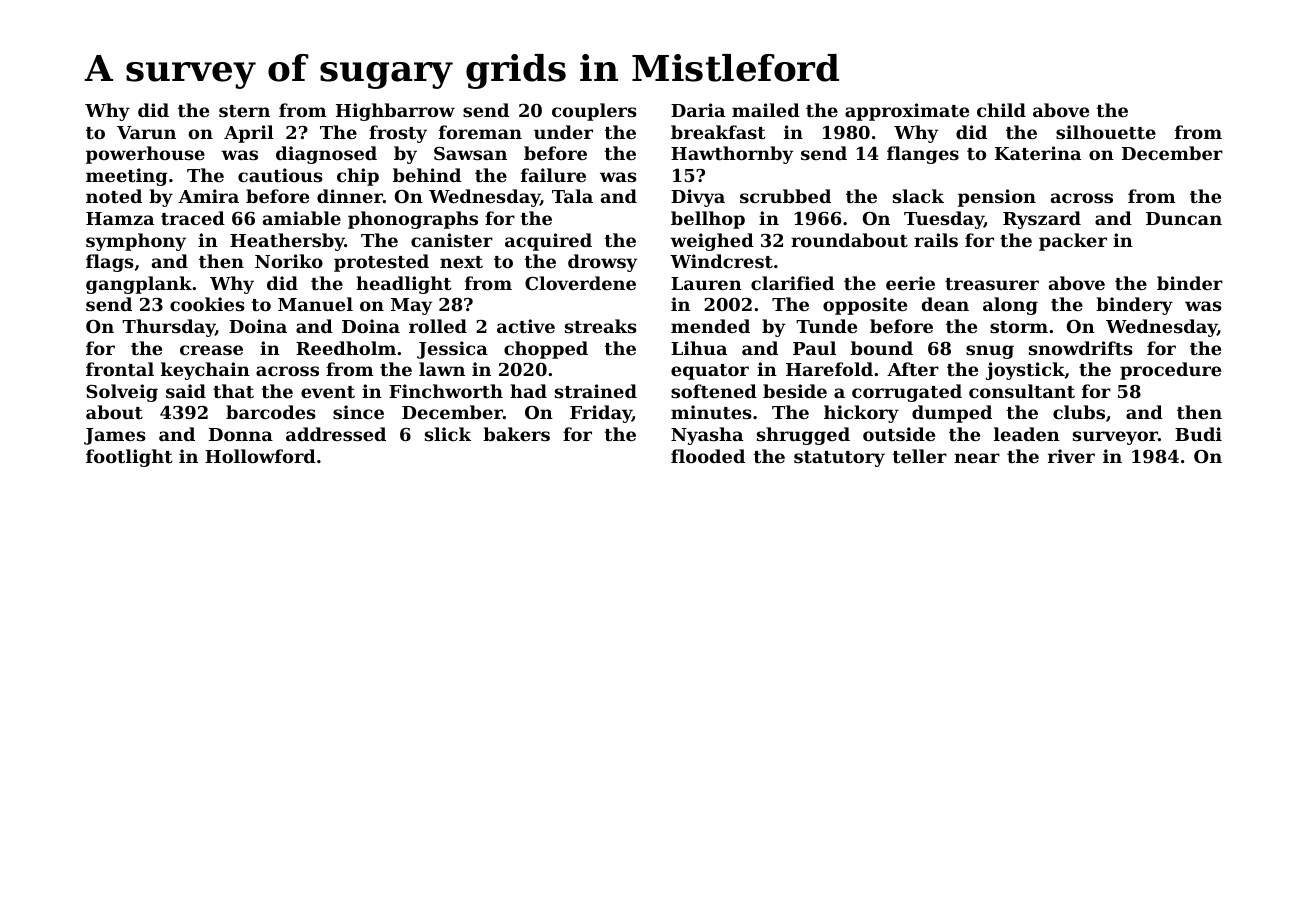 This document has width=1308, height=924. What do you see at coordinates (336, 434) in the document?
I see `addressed` at bounding box center [336, 434].
